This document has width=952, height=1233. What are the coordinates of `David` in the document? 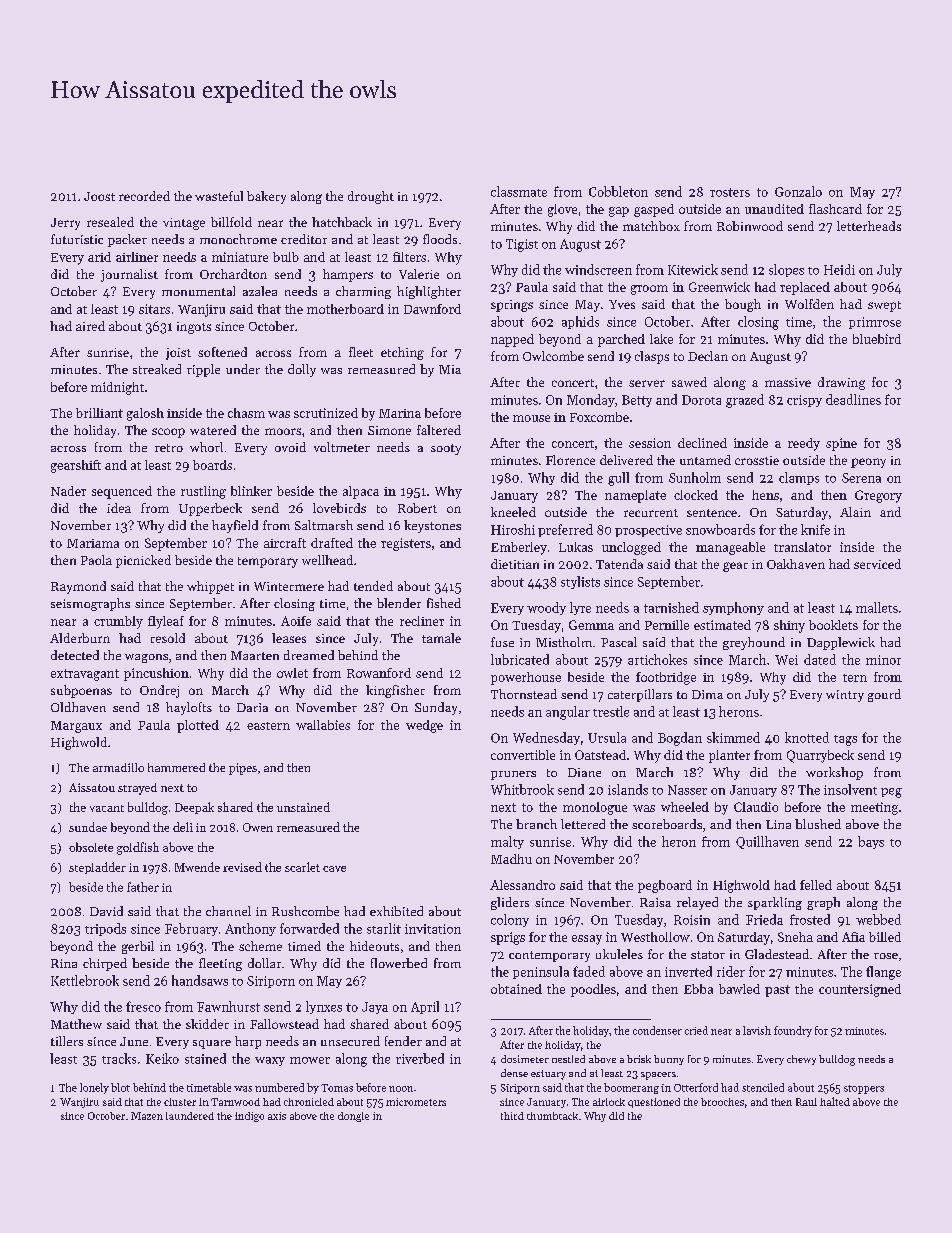 It's located at (106, 911).
